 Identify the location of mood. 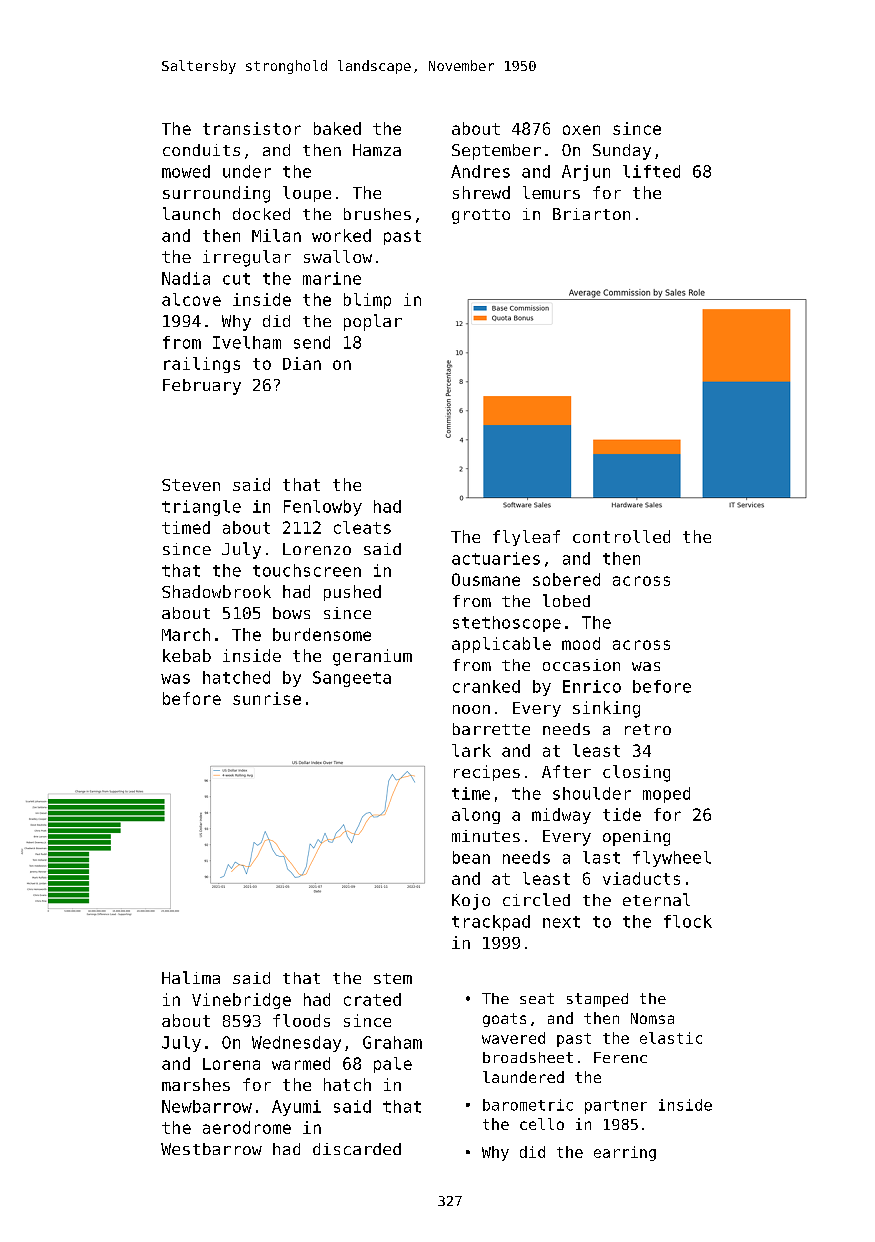
(581, 643).
